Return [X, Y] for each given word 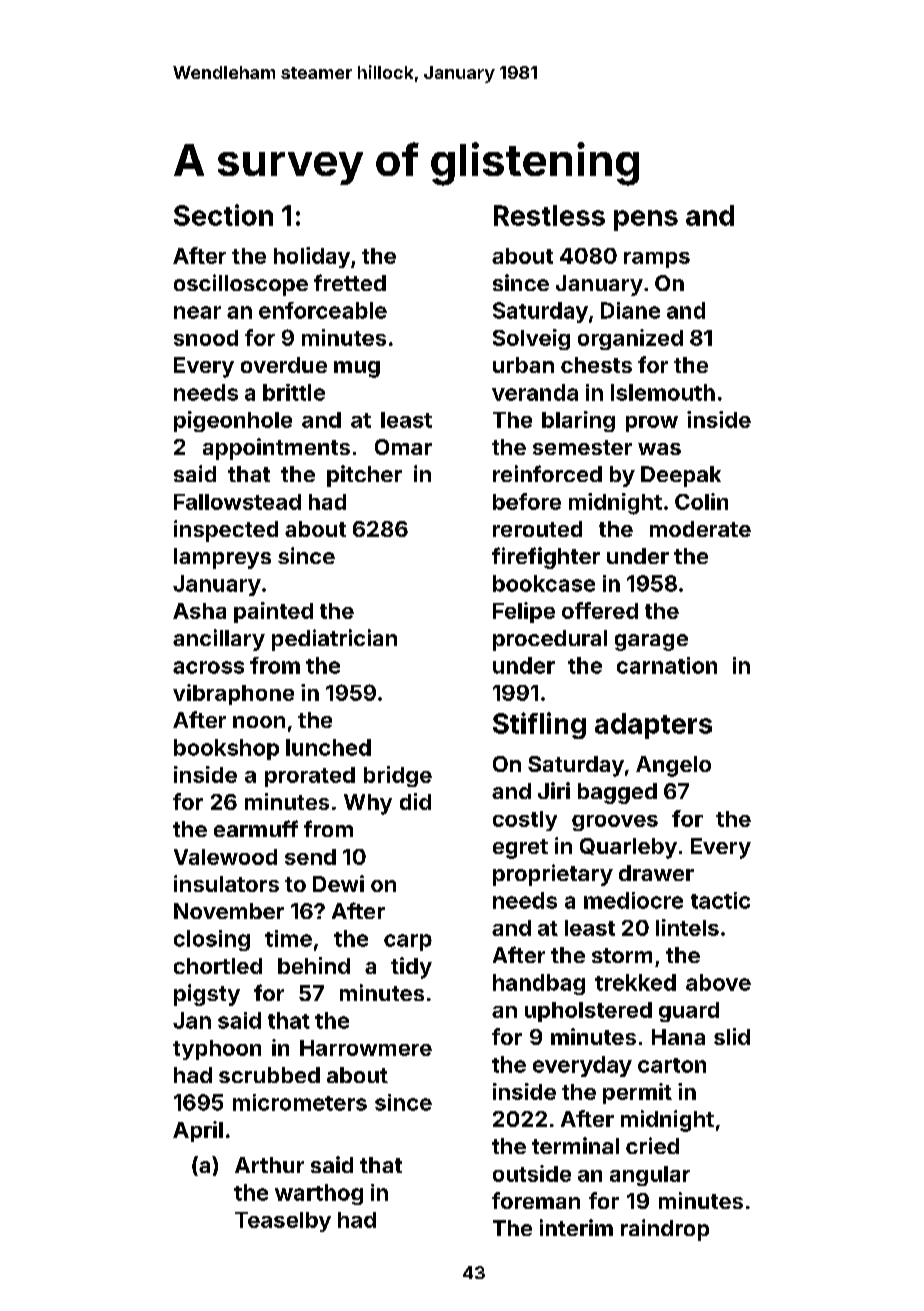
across [208, 667]
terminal [575, 1145]
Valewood [225, 857]
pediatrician [334, 640]
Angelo [673, 766]
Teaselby [283, 1222]
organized [630, 339]
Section [223, 215]
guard [689, 1012]
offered [600, 610]
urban [523, 365]
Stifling [539, 725]
